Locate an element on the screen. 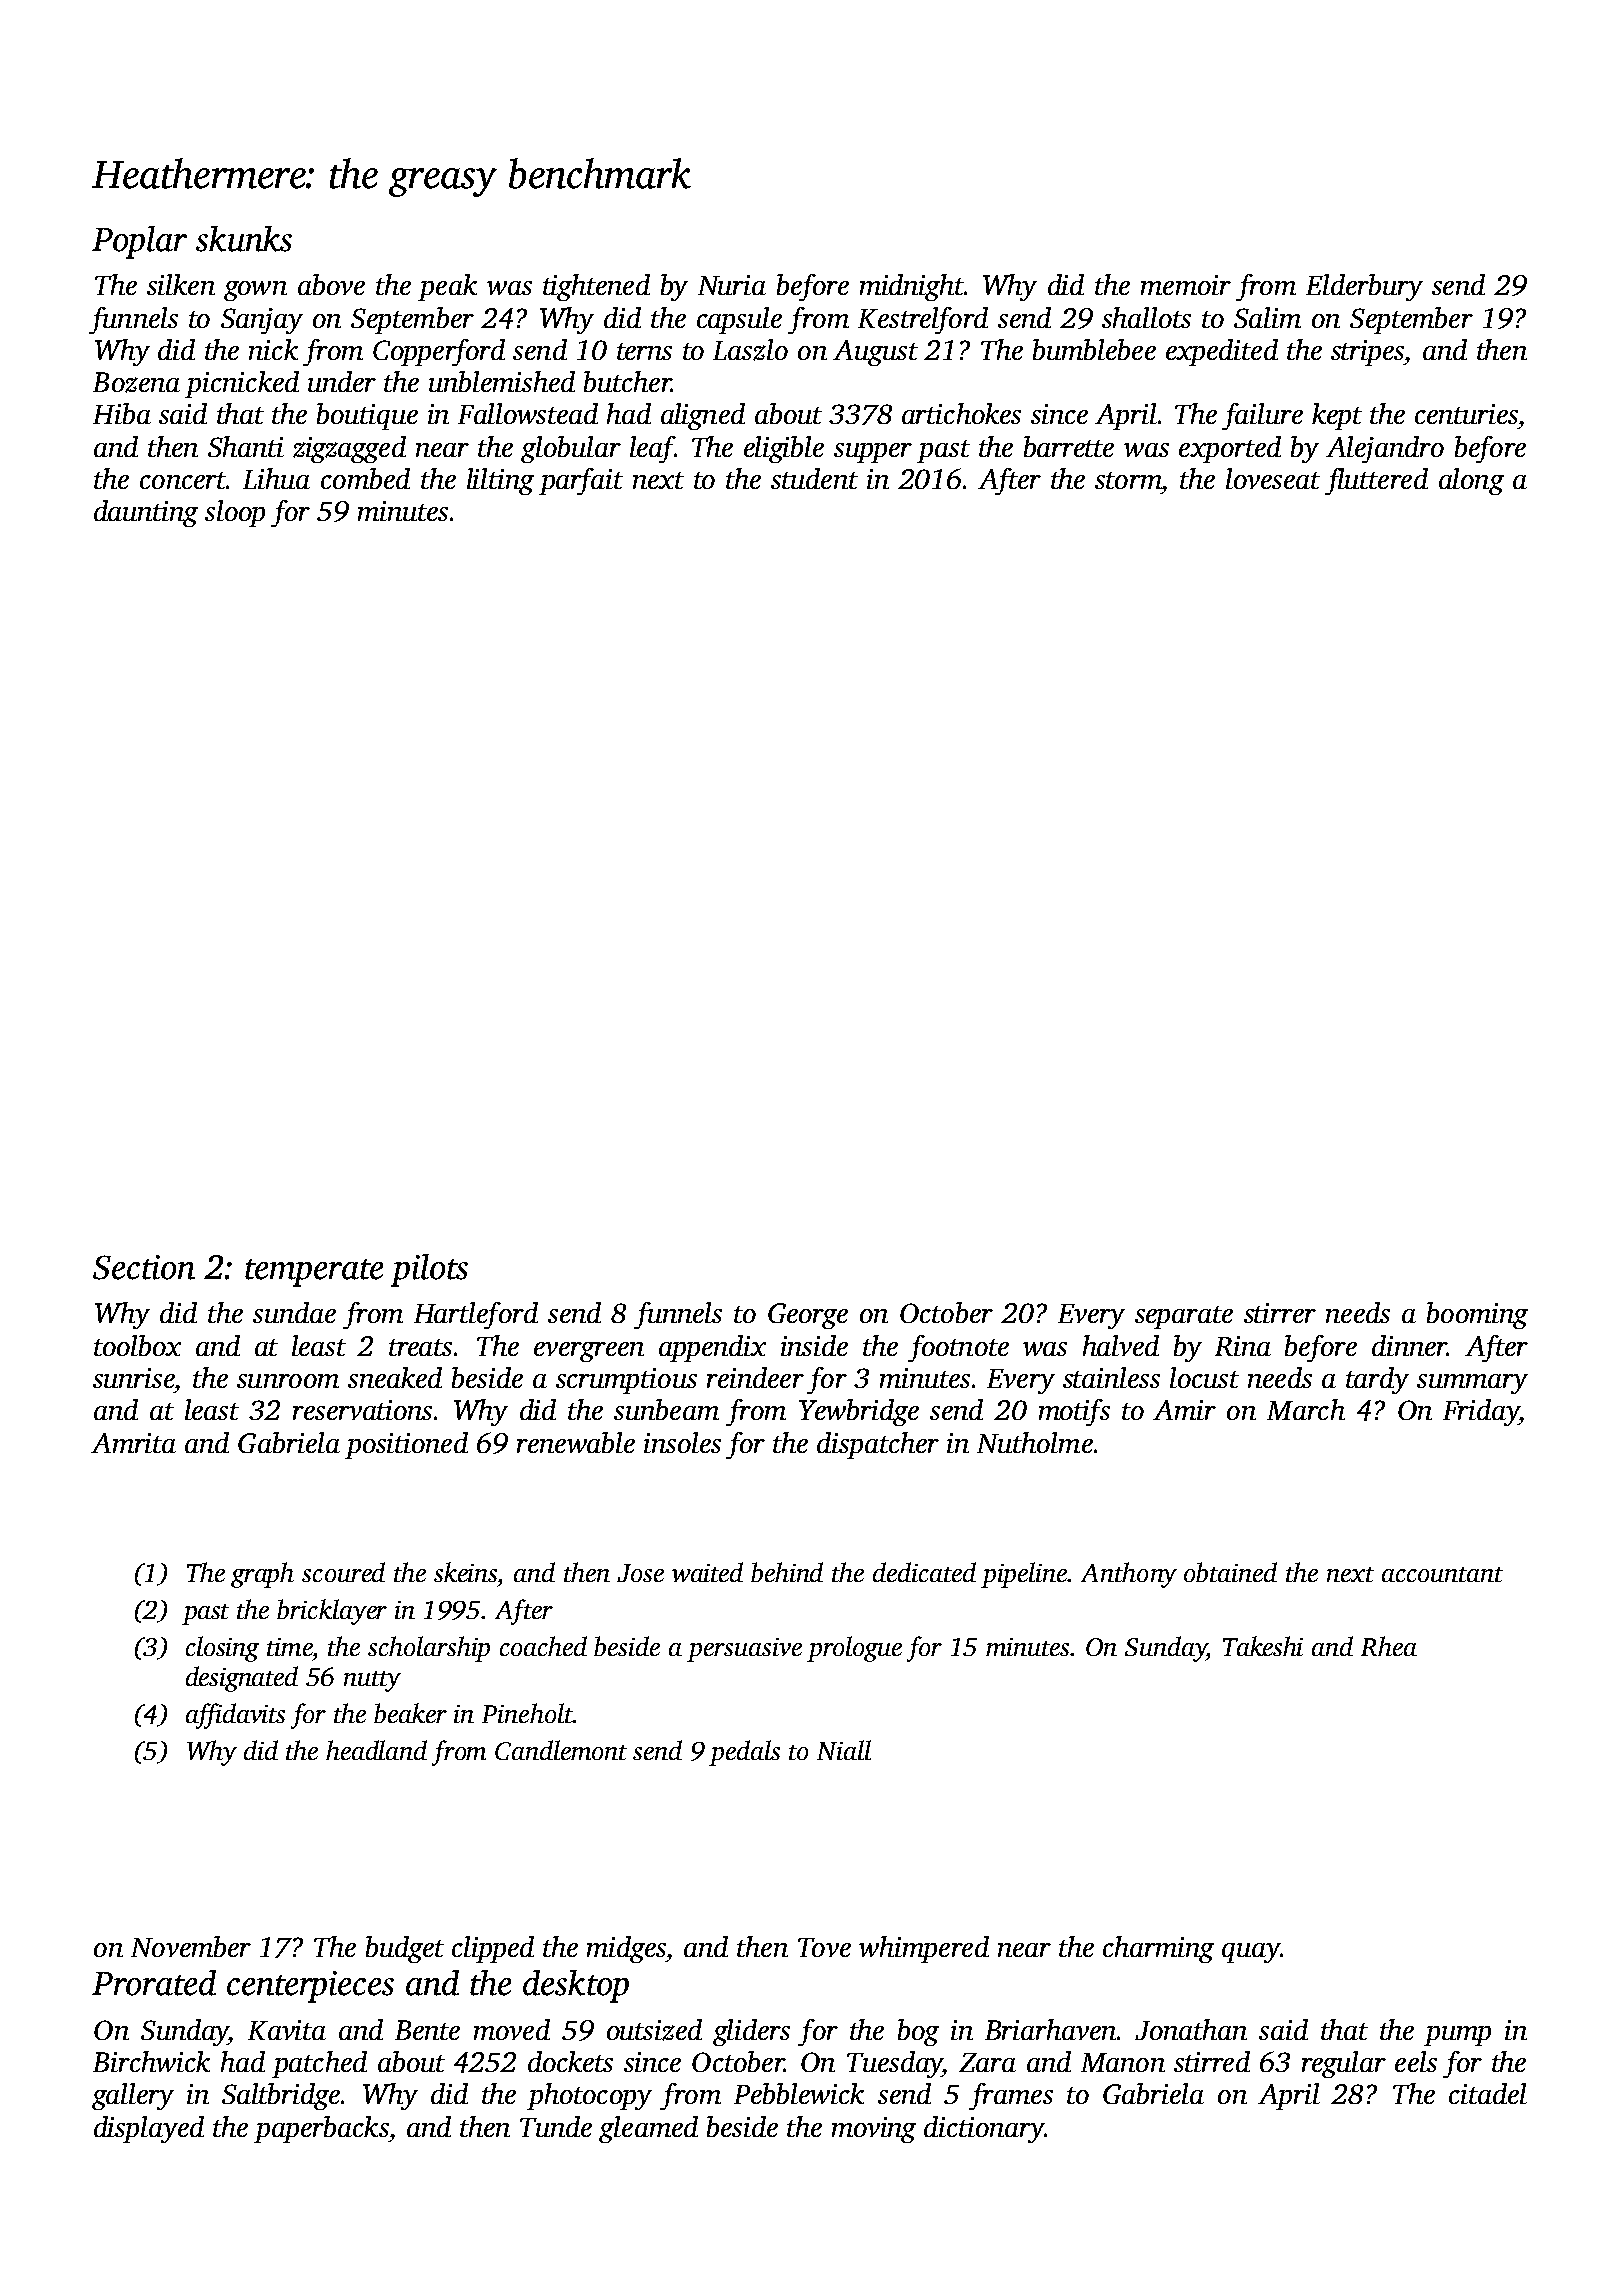 Image resolution: width=1620 pixels, height=2292 pixels. stainless is located at coordinates (1111, 1377).
